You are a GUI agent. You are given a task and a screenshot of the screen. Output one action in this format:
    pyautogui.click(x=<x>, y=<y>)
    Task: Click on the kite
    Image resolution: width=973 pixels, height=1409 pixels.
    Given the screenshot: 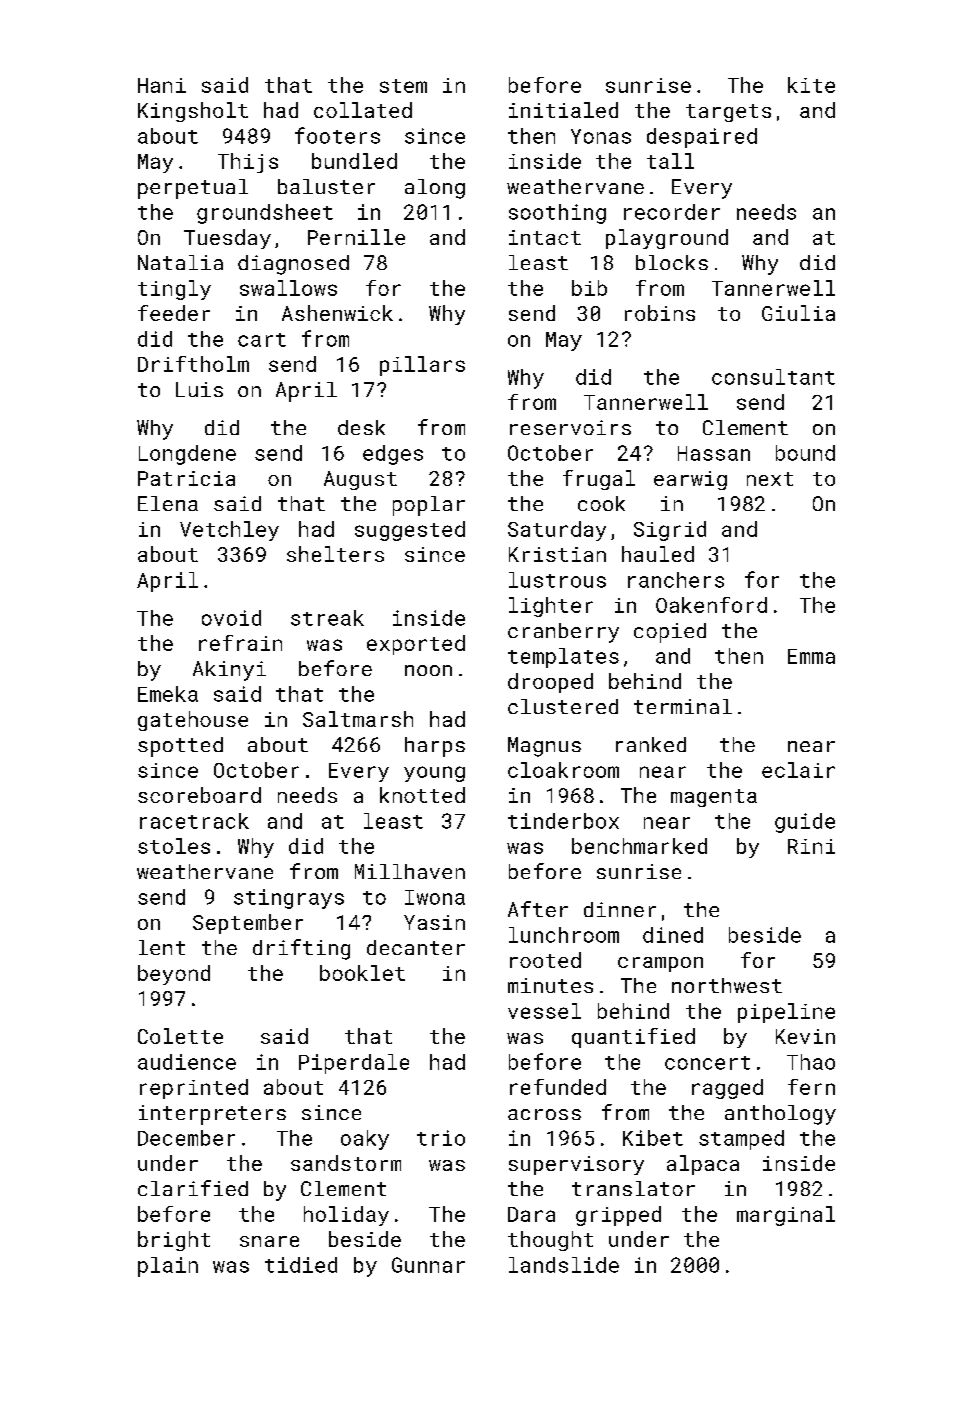 What is the action you would take?
    pyautogui.click(x=811, y=85)
